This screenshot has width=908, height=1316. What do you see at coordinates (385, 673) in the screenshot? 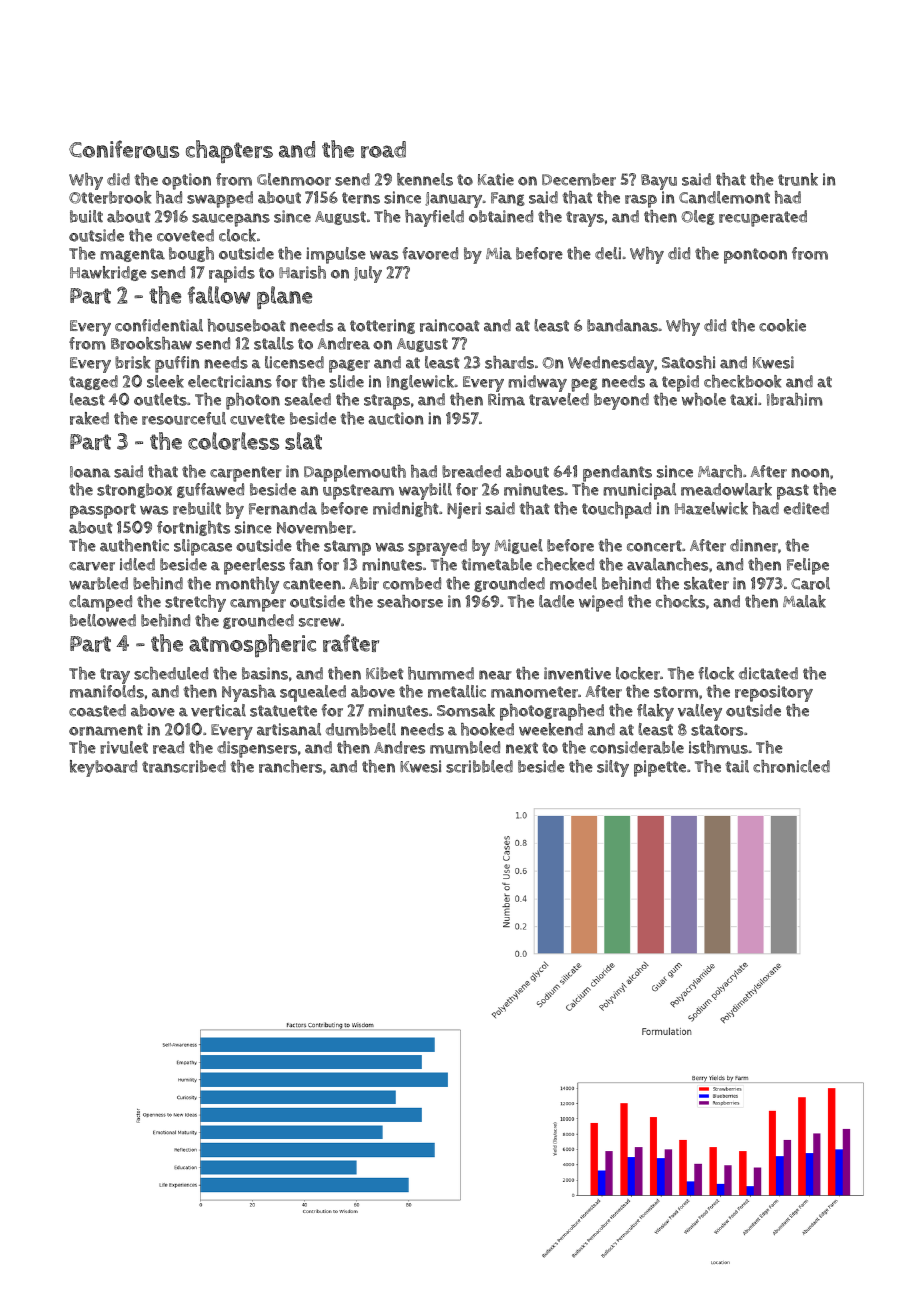
I see `Kibet` at bounding box center [385, 673].
